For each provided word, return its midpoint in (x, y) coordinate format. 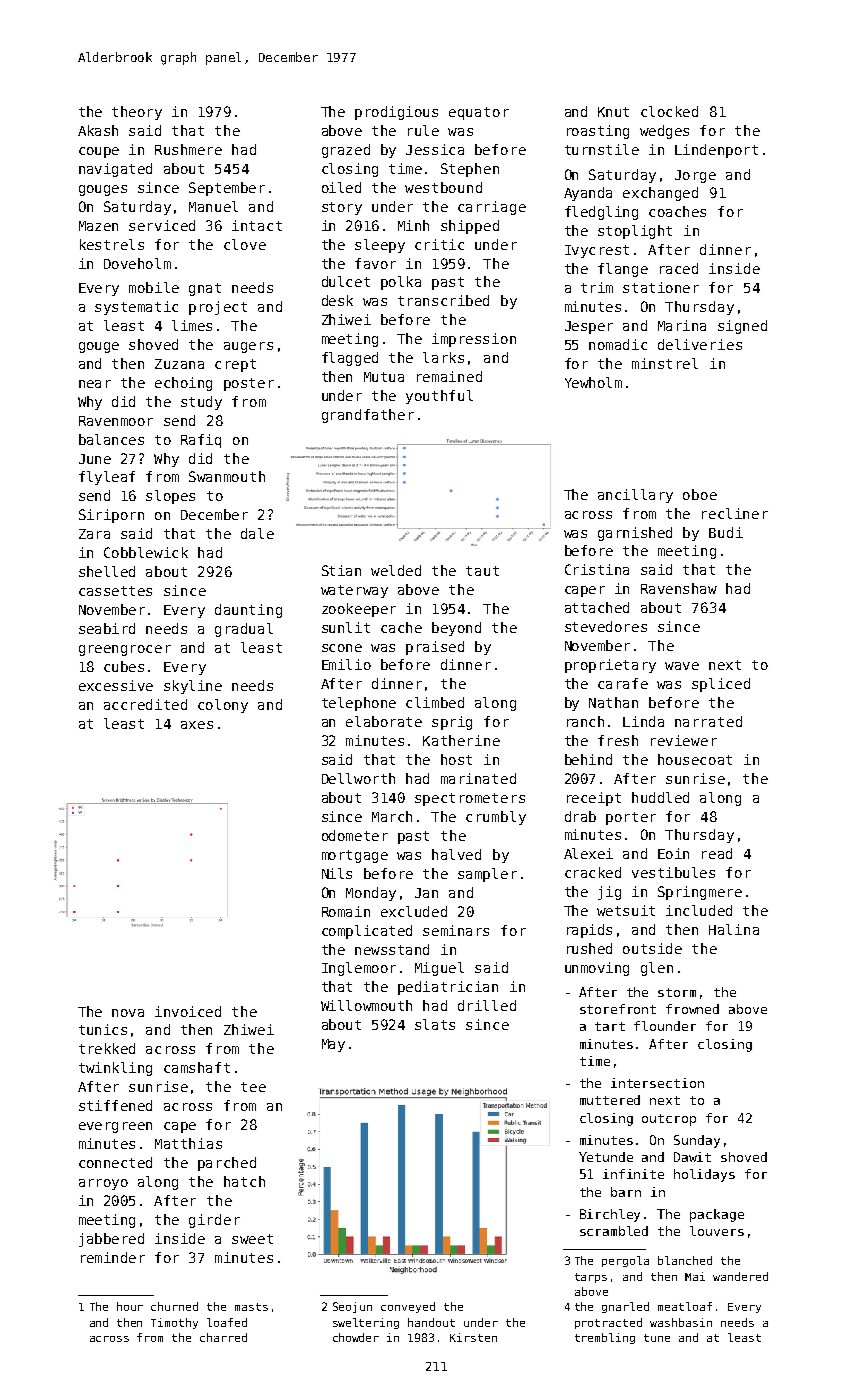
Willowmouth (366, 1005)
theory (137, 113)
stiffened (115, 1105)
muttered (610, 1100)
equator (479, 113)
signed (742, 327)
